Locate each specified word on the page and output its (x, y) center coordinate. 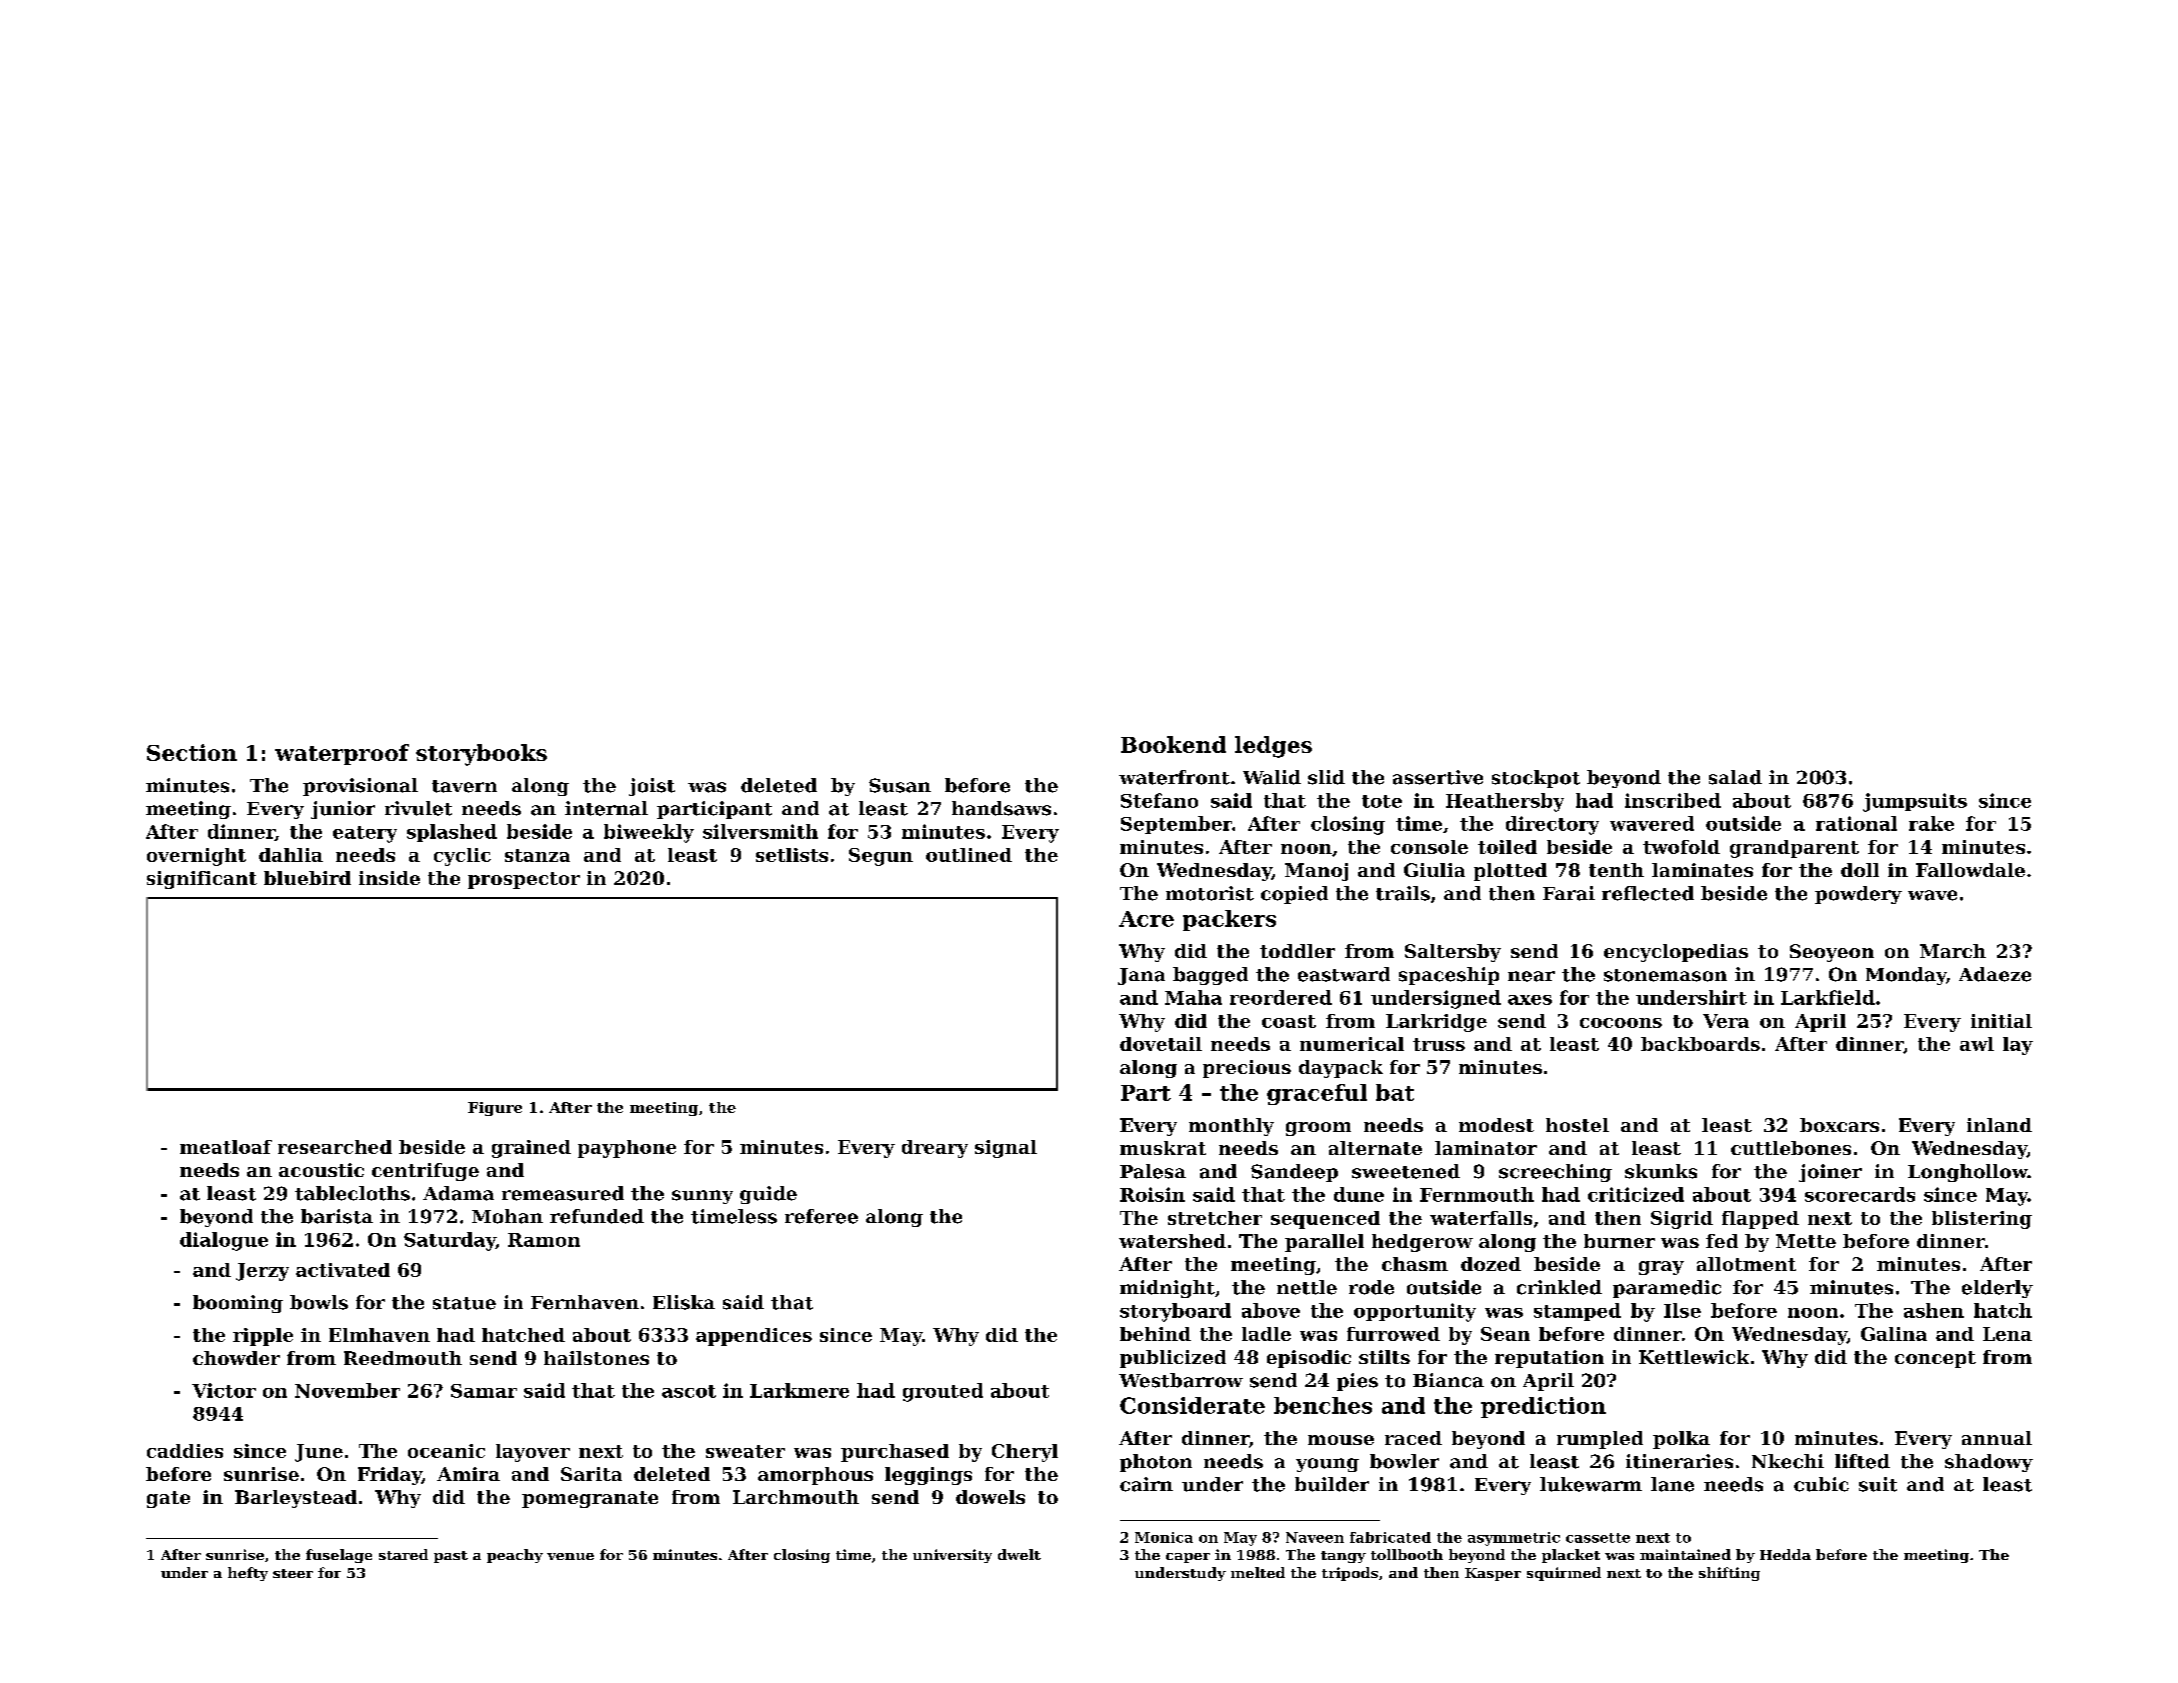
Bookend (1173, 744)
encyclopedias (1676, 953)
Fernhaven (585, 1302)
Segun (881, 857)
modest (1496, 1125)
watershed (1172, 1241)
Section (192, 752)
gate (168, 1499)
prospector (524, 880)
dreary (935, 1149)
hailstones (596, 1358)
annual (1997, 1438)
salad (1735, 777)
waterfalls (1481, 1218)
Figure (495, 1109)
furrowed (1393, 1334)
